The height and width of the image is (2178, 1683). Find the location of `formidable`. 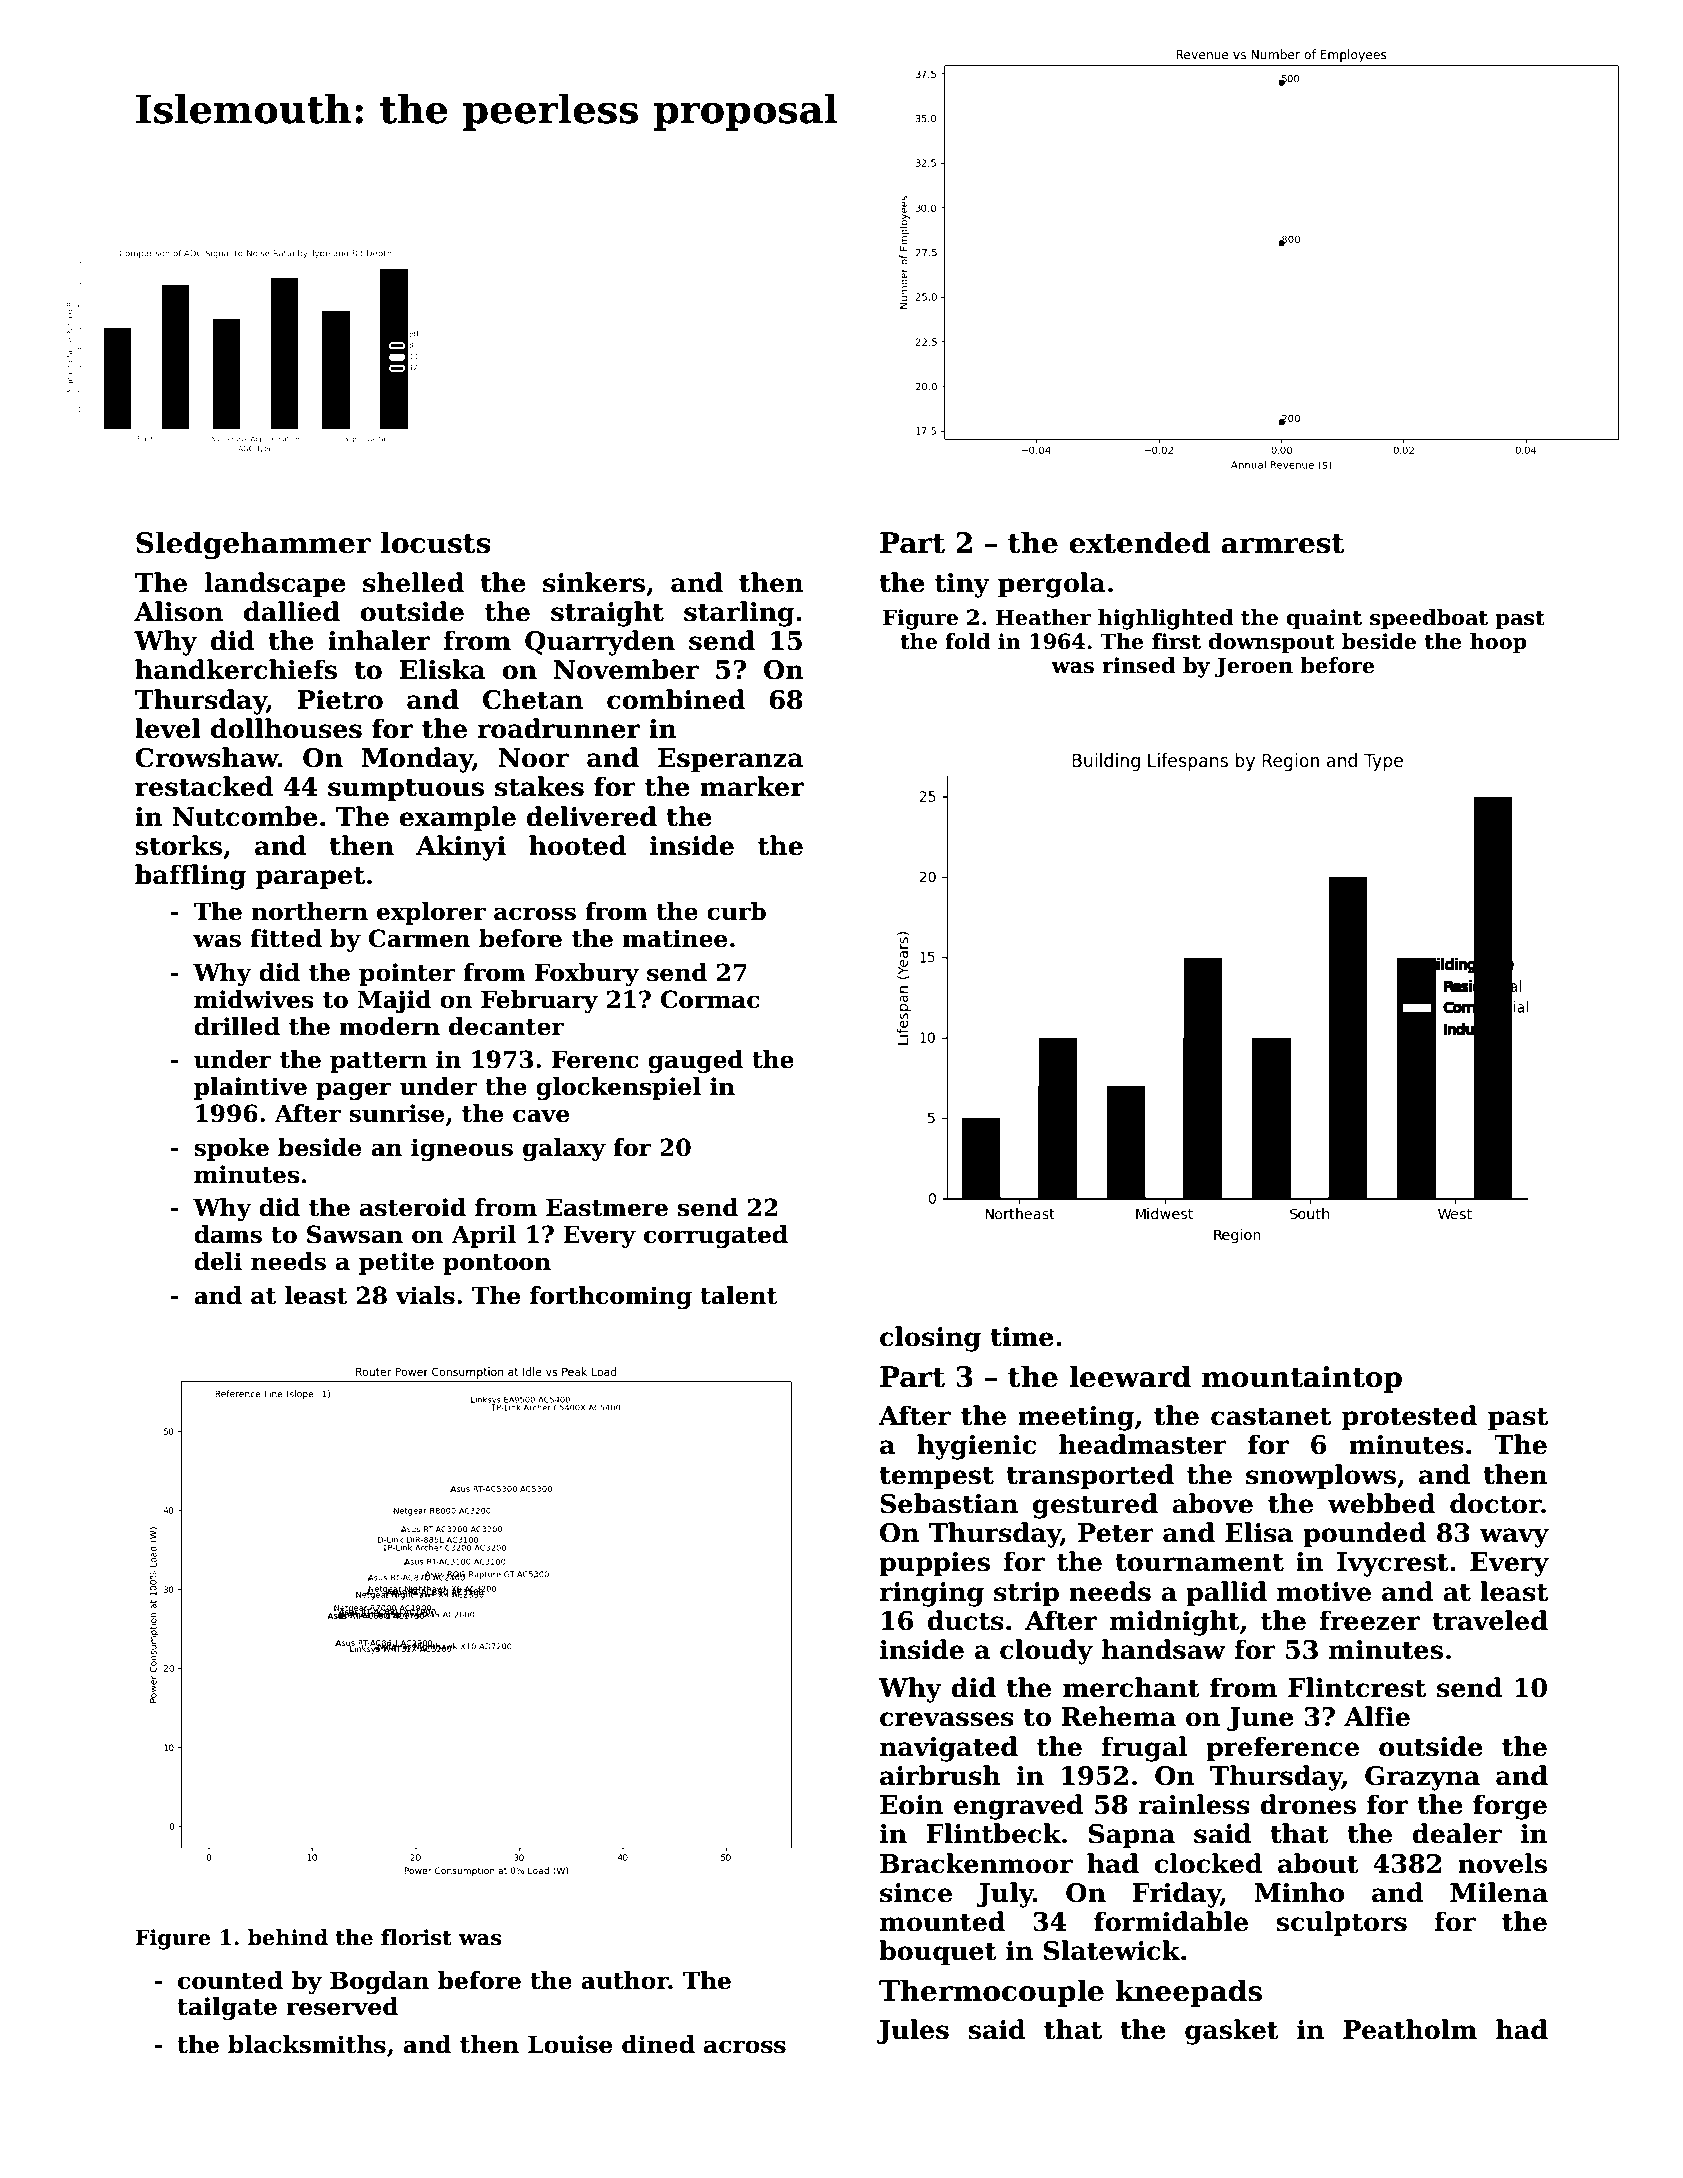

formidable is located at coordinates (1171, 1921).
